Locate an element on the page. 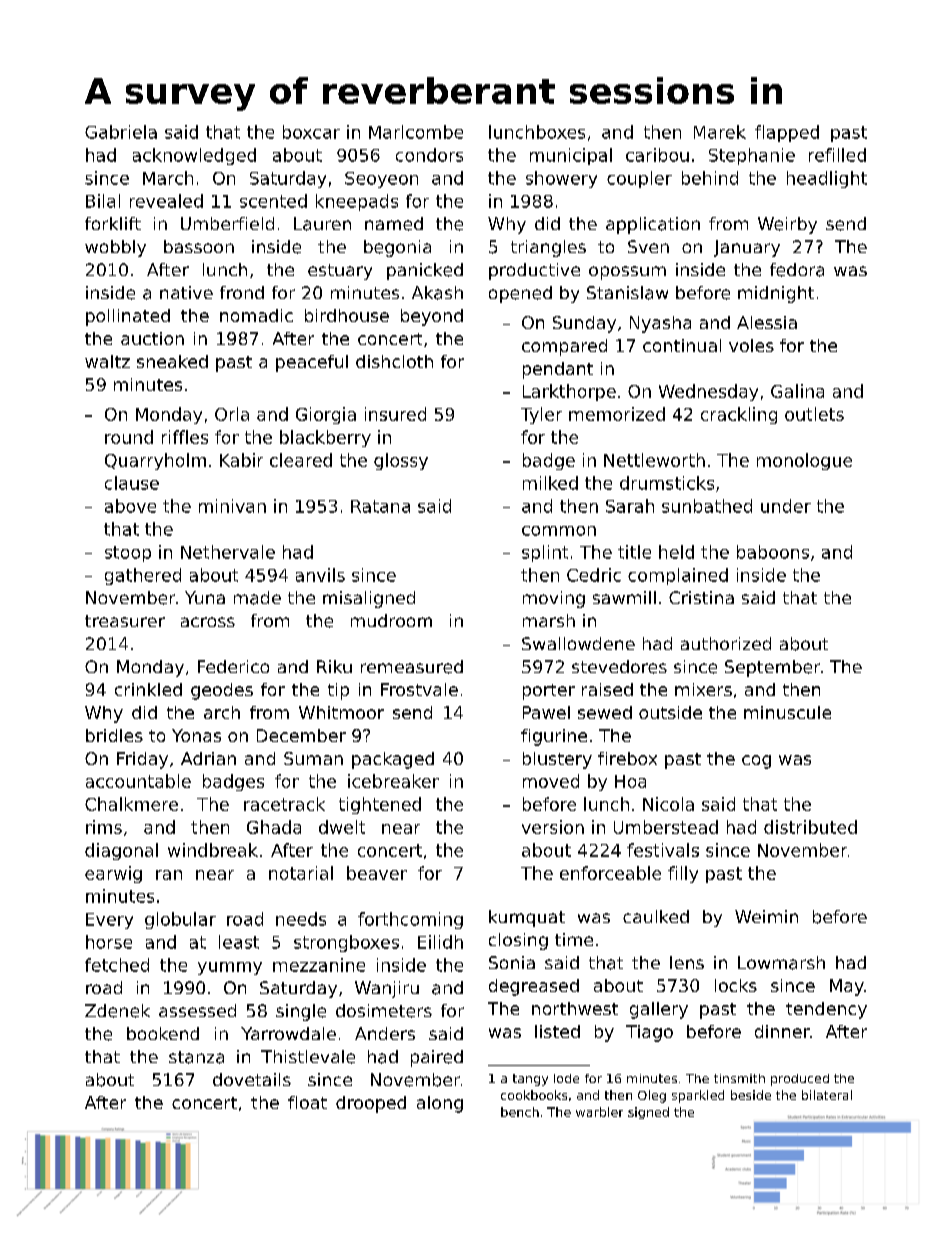 The height and width of the document is (1233, 952). triangles is located at coordinates (548, 248).
